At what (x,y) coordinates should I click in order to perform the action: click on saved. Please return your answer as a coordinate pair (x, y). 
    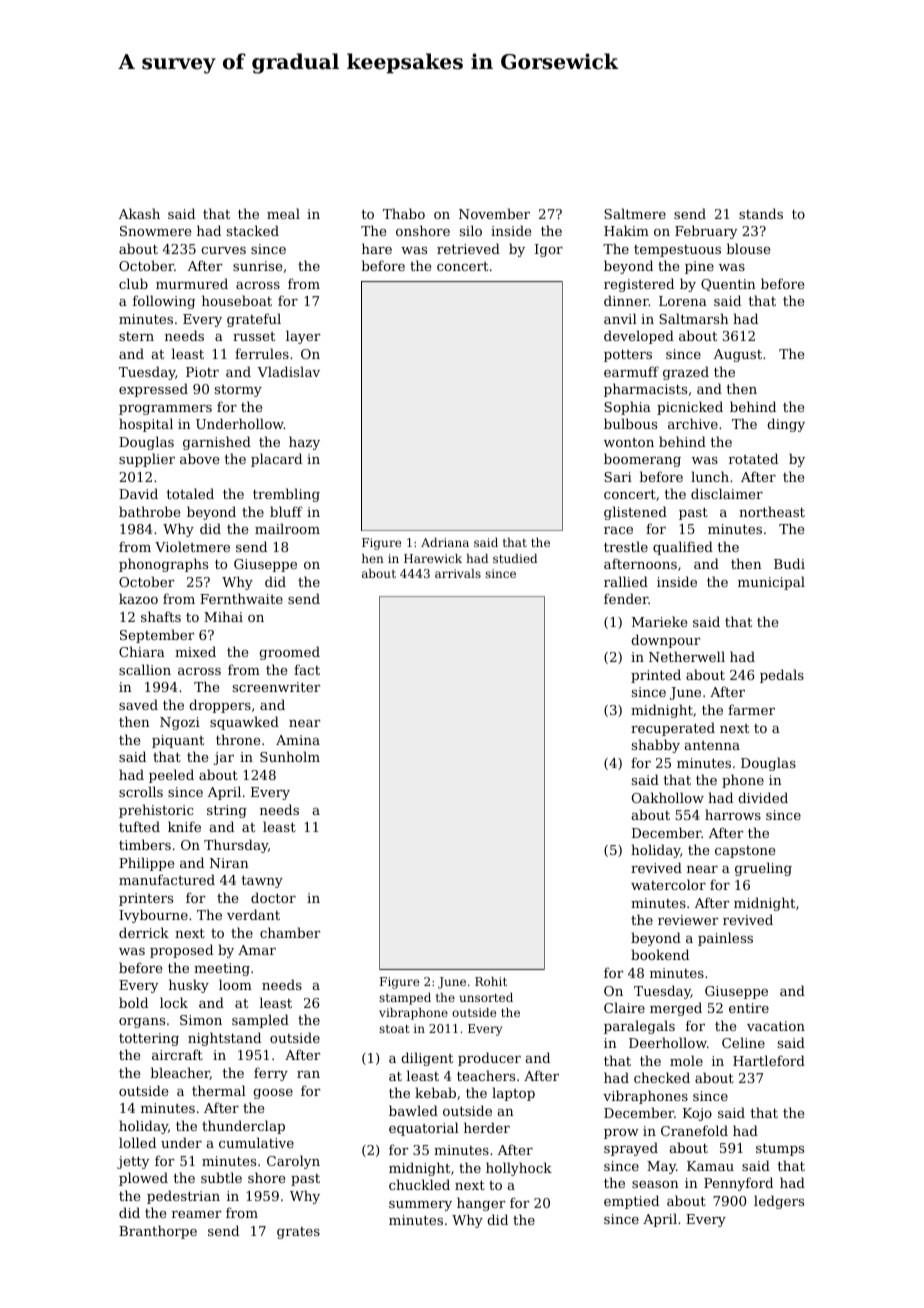
    Looking at the image, I should click on (138, 704).
